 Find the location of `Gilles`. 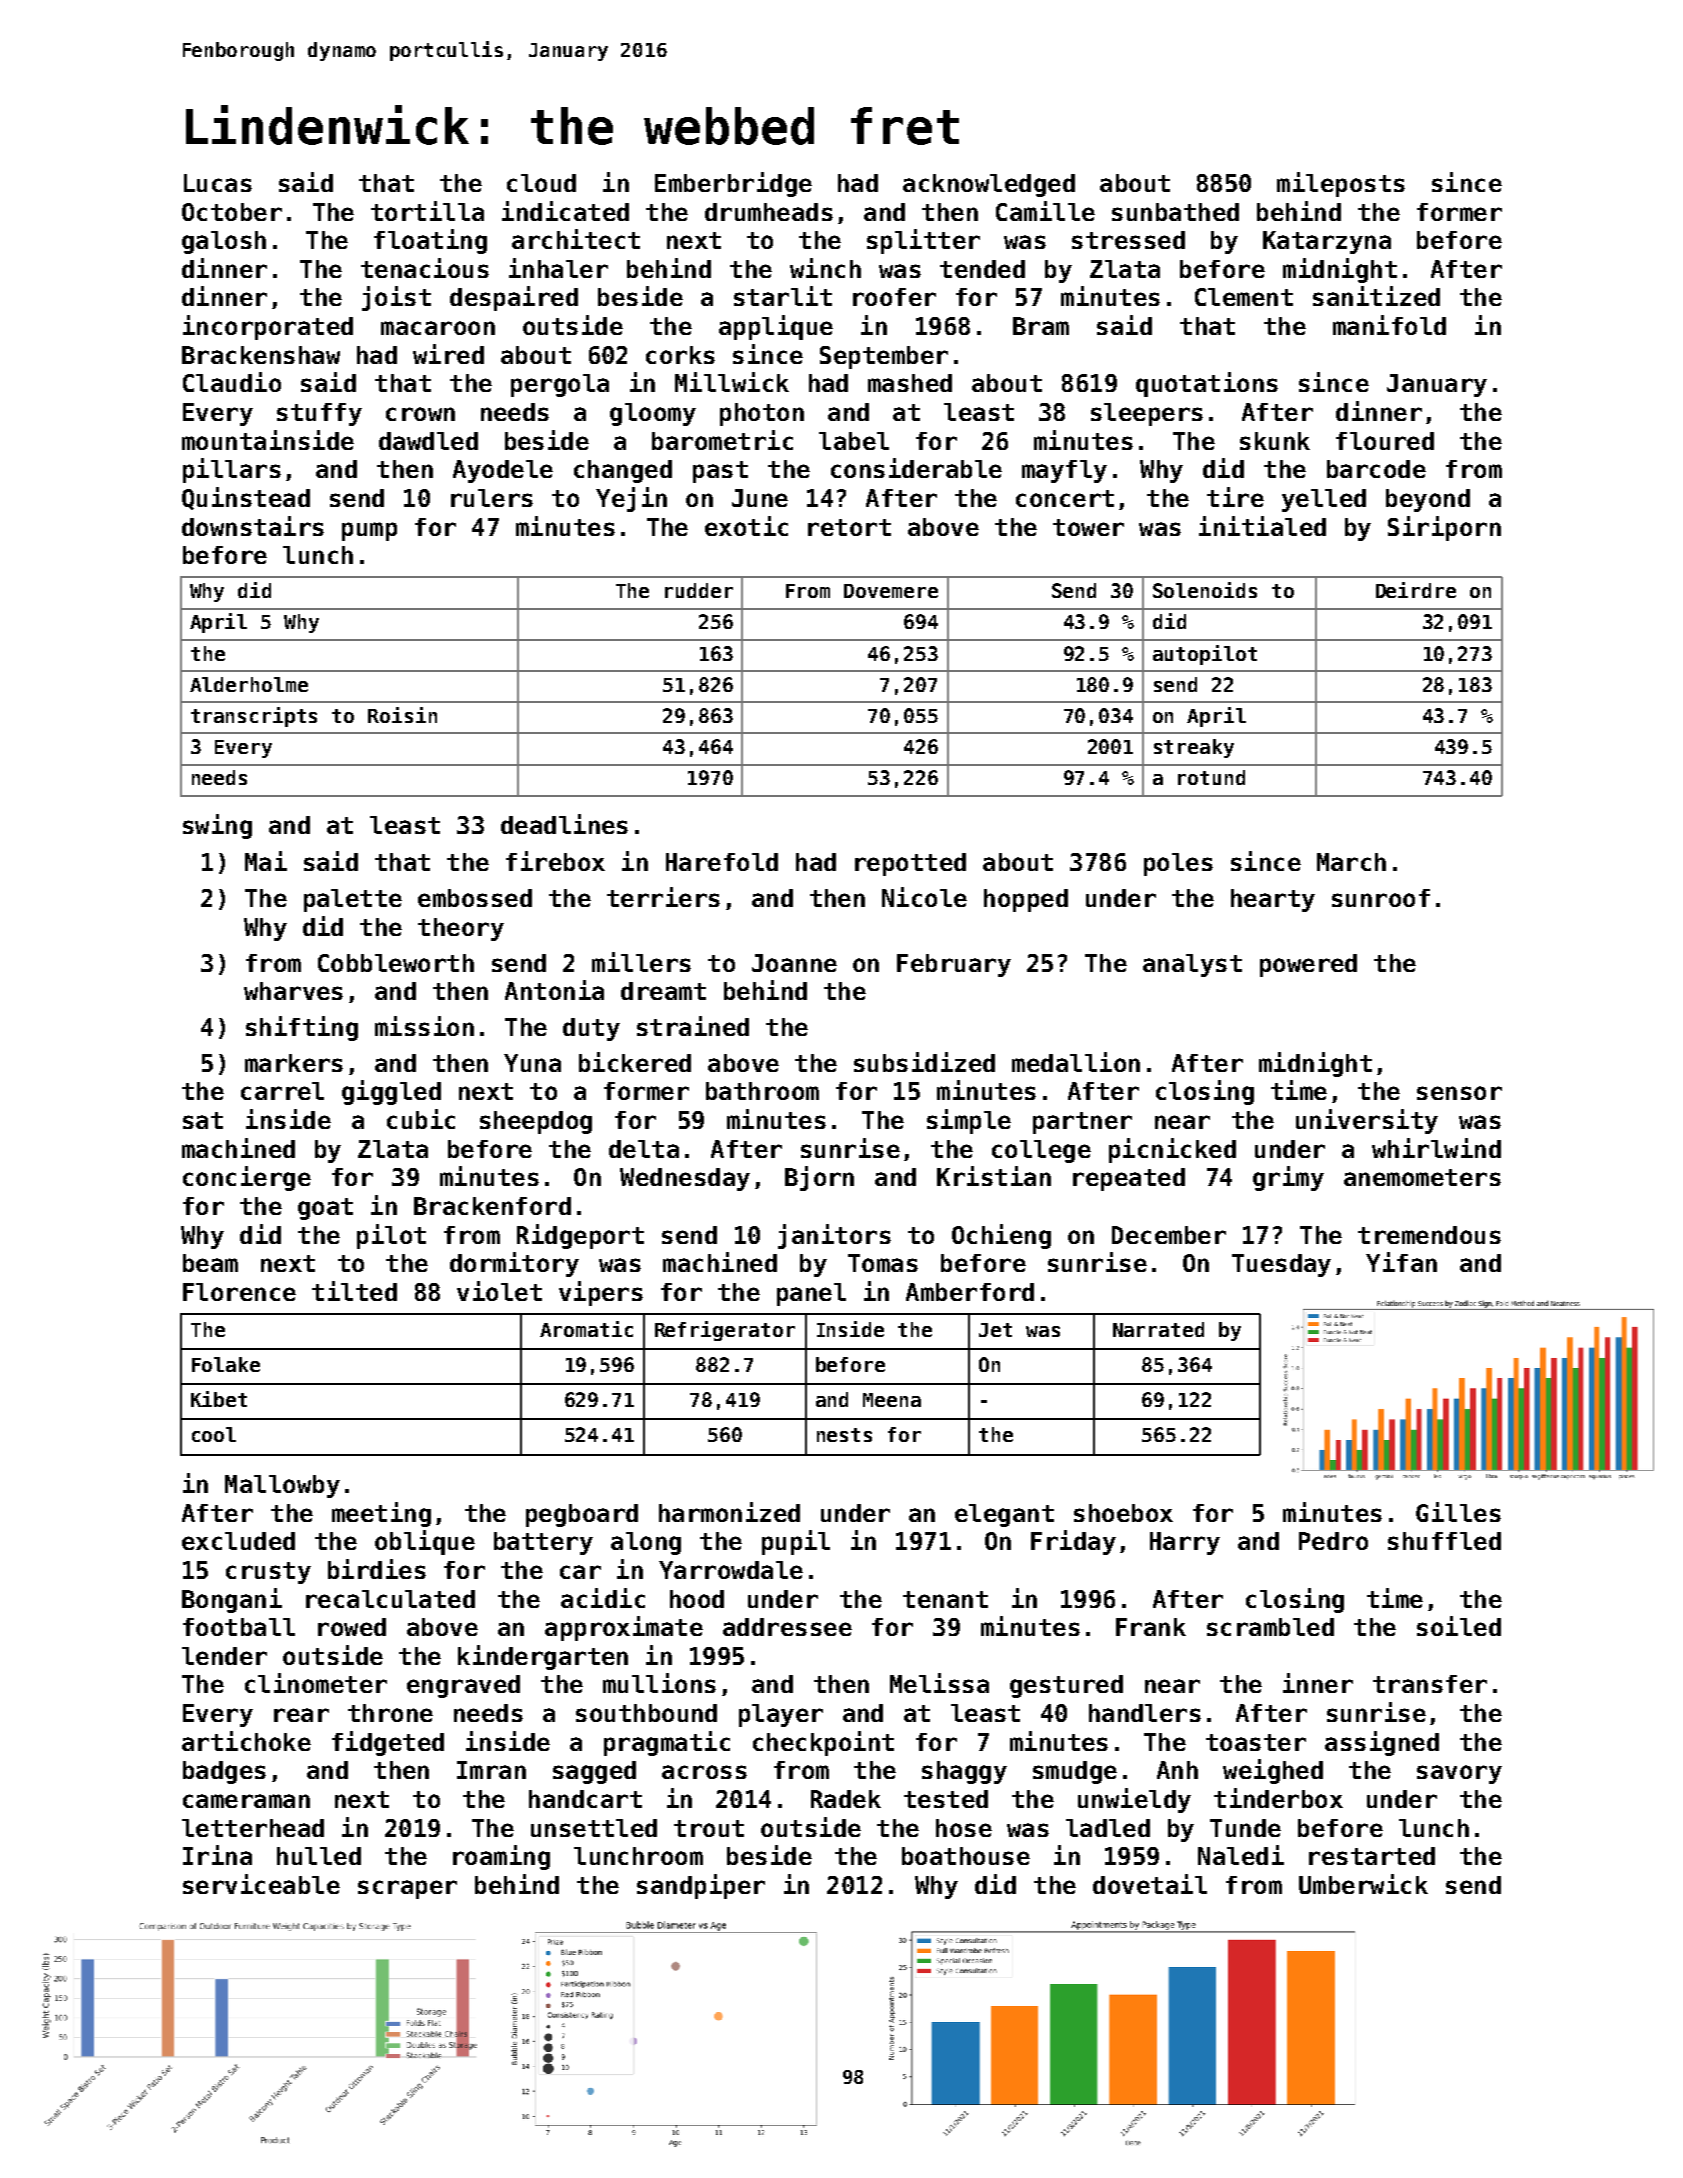

Gilles is located at coordinates (1458, 1512).
